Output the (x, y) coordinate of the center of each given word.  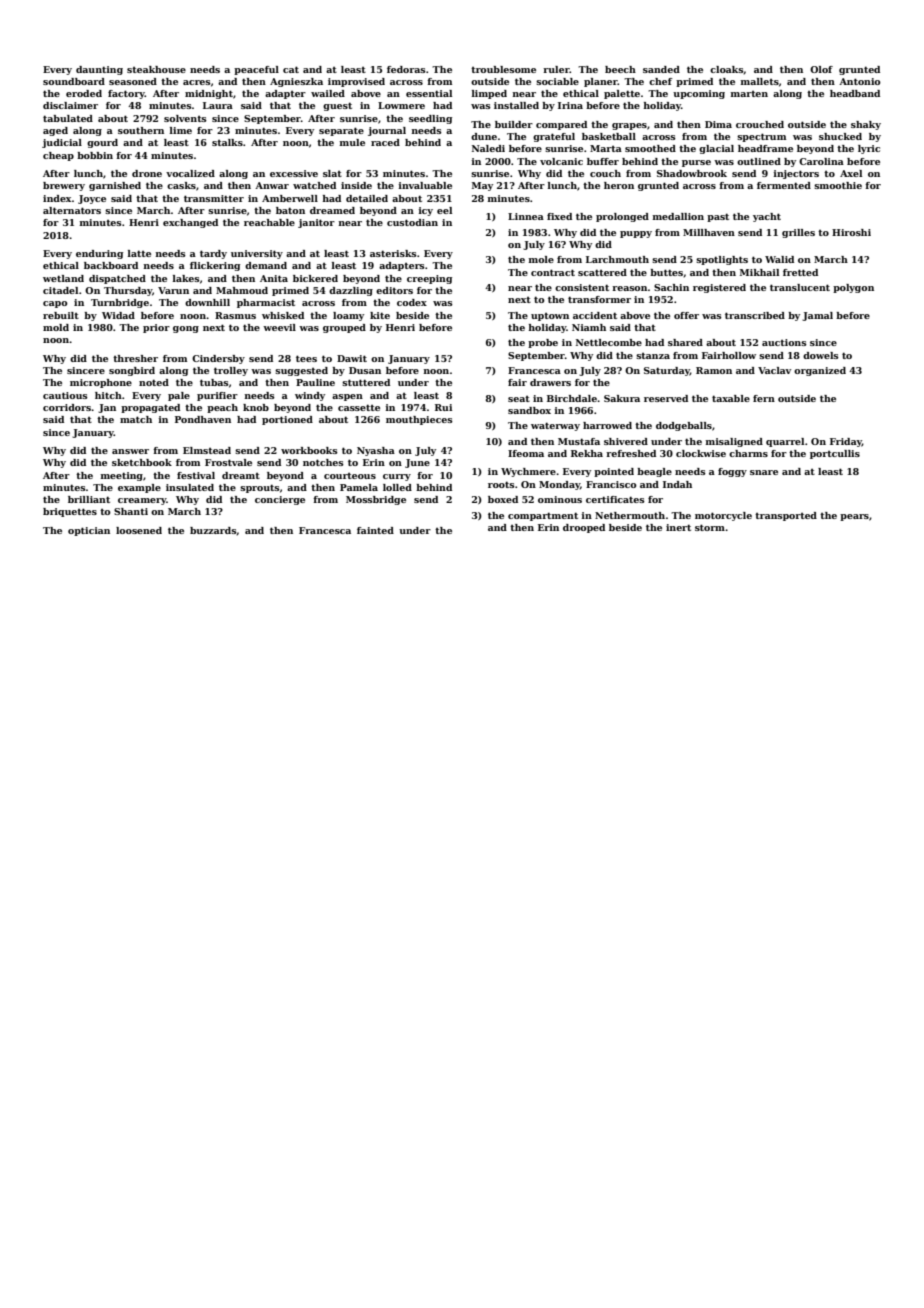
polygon (853, 288)
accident (595, 315)
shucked (840, 136)
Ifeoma (526, 453)
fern (764, 398)
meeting (122, 476)
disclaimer (70, 105)
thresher (135, 358)
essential (429, 93)
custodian (412, 222)
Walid (779, 259)
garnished (115, 186)
